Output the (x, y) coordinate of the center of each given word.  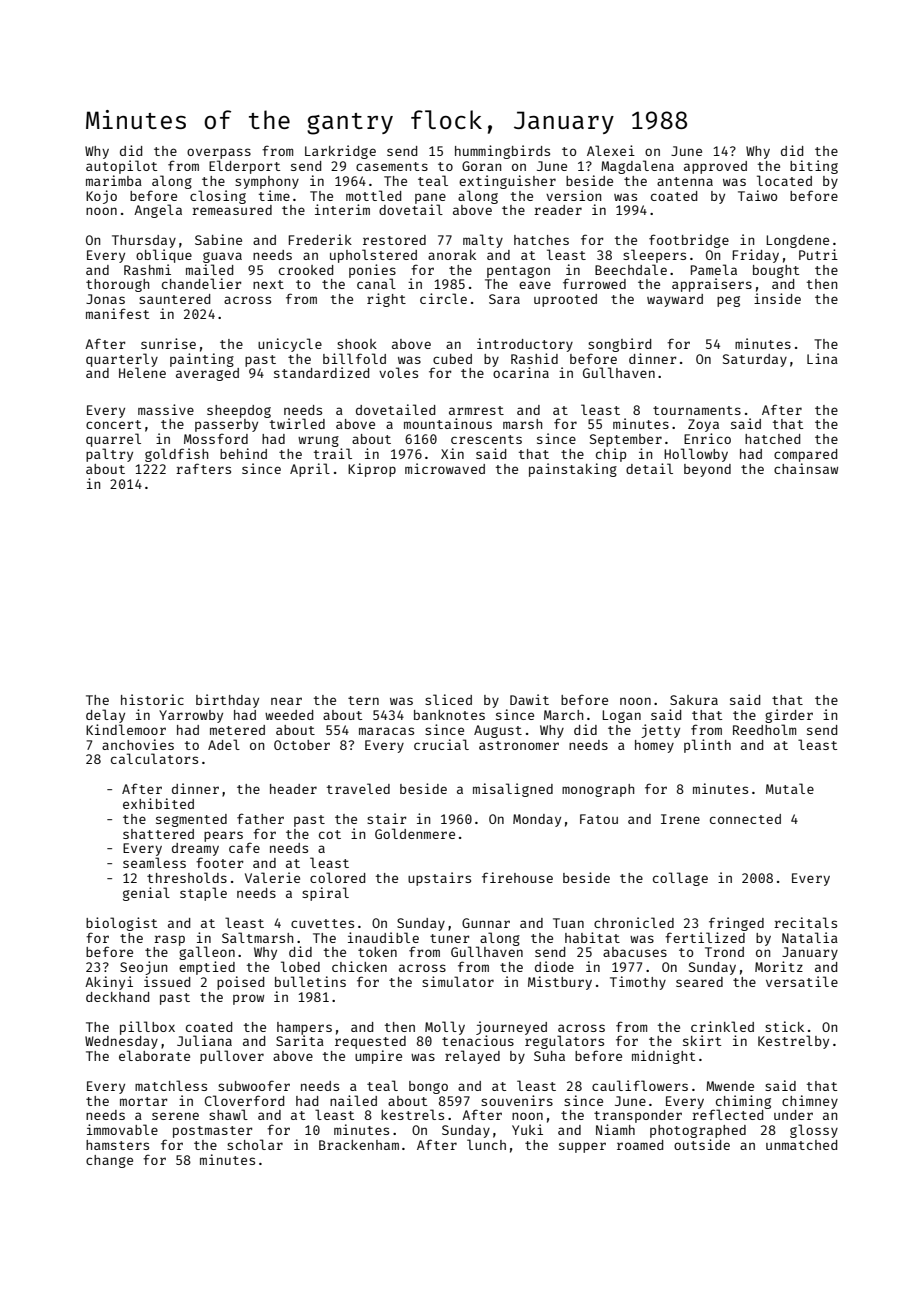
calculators (154, 758)
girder (789, 716)
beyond (707, 470)
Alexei (611, 150)
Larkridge (340, 152)
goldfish (176, 455)
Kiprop (372, 470)
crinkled (722, 1026)
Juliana (204, 1040)
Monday (537, 820)
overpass (219, 153)
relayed (472, 1057)
